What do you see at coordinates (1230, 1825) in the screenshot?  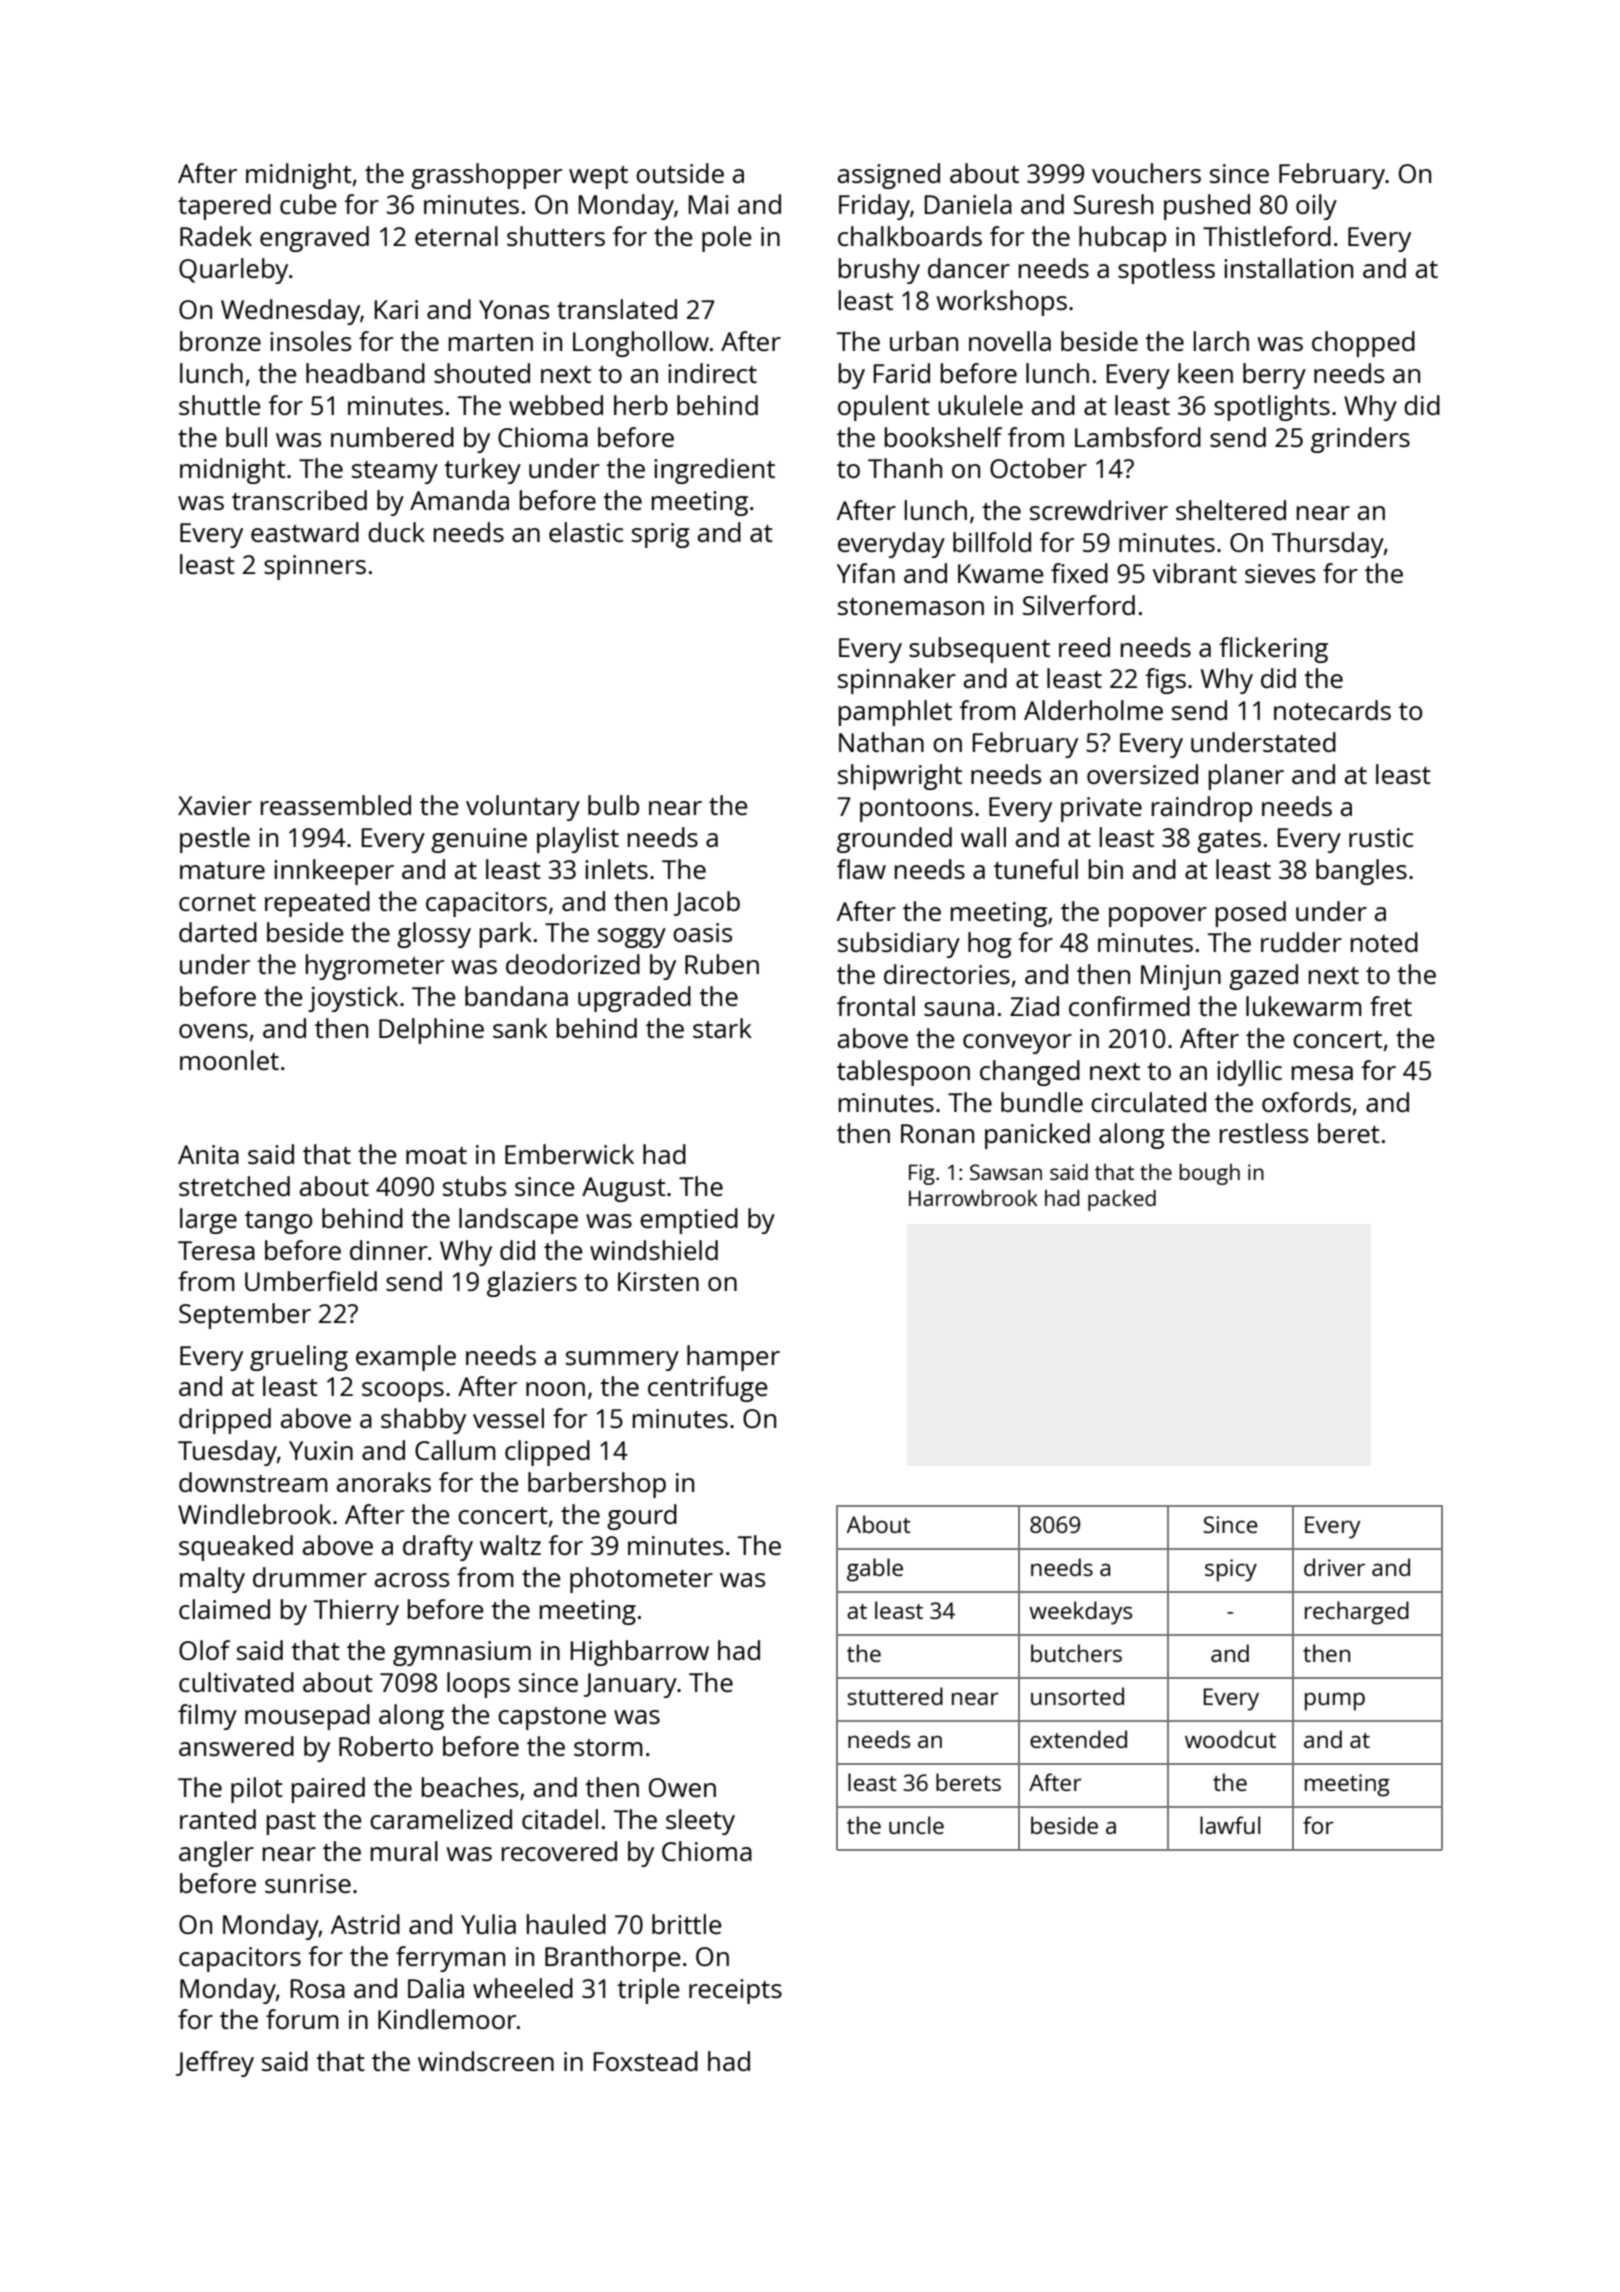 I see `lawful` at bounding box center [1230, 1825].
